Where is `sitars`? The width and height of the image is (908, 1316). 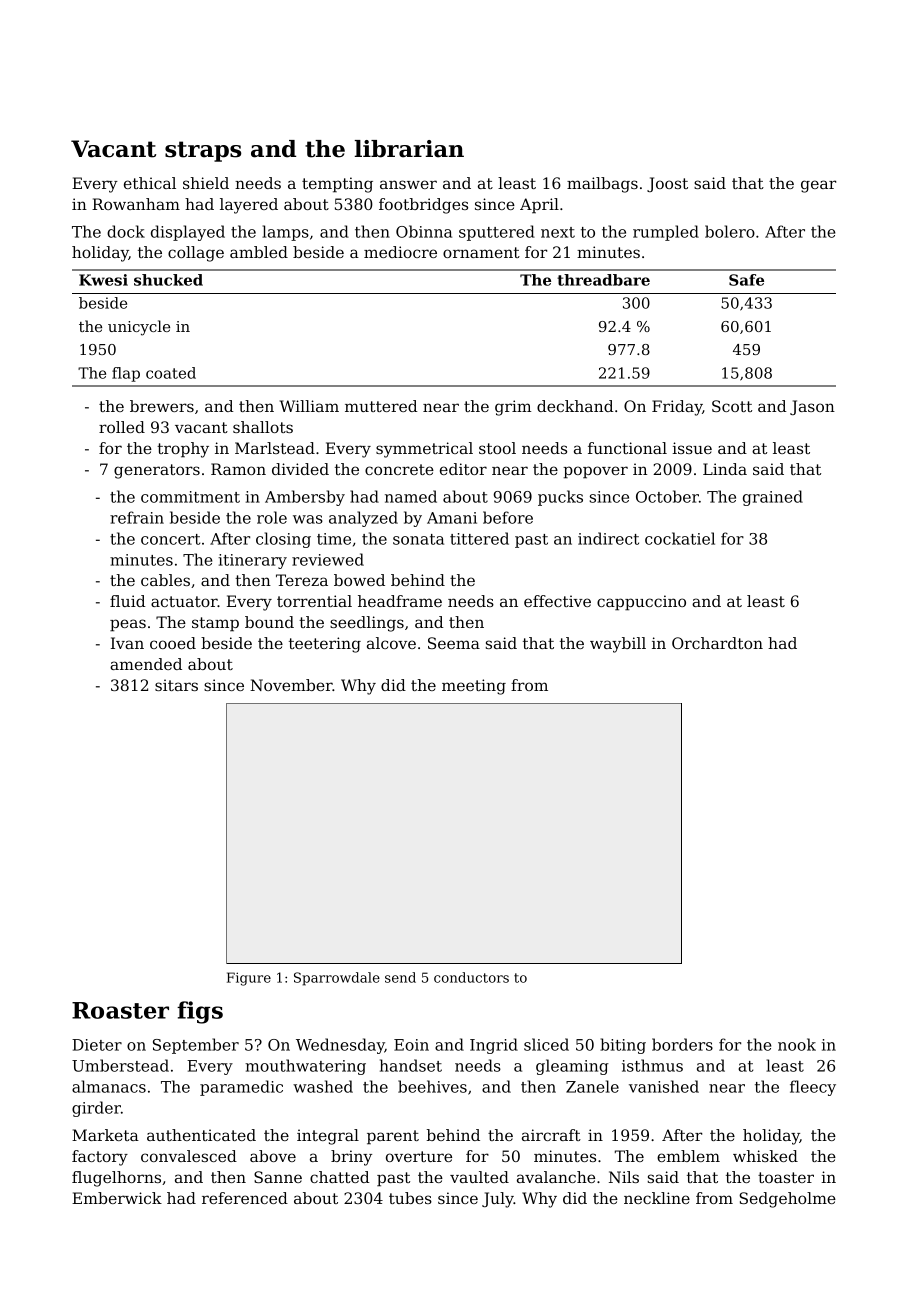 sitars is located at coordinates (176, 685).
